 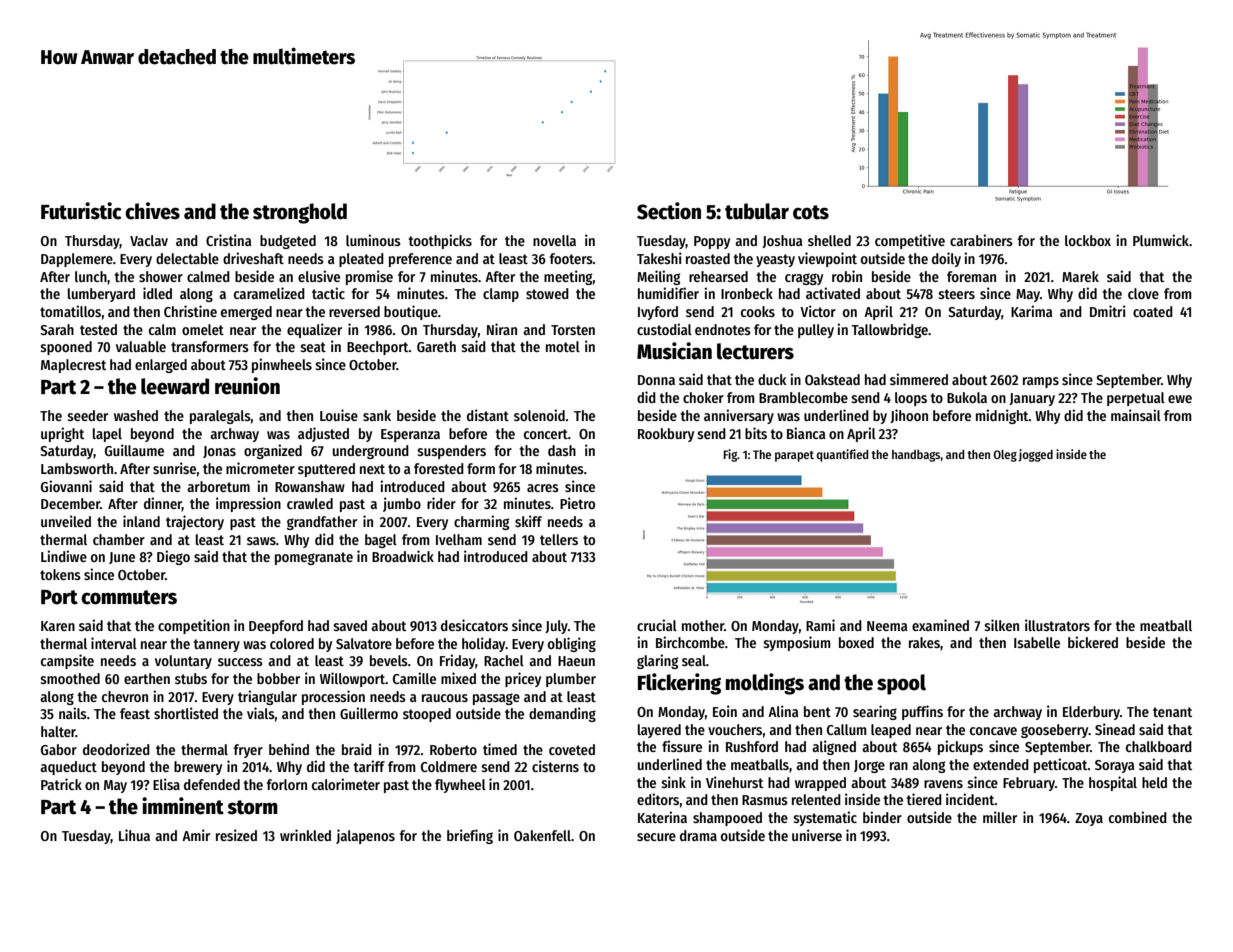 What do you see at coordinates (220, 417) in the document?
I see `paralegals` at bounding box center [220, 417].
